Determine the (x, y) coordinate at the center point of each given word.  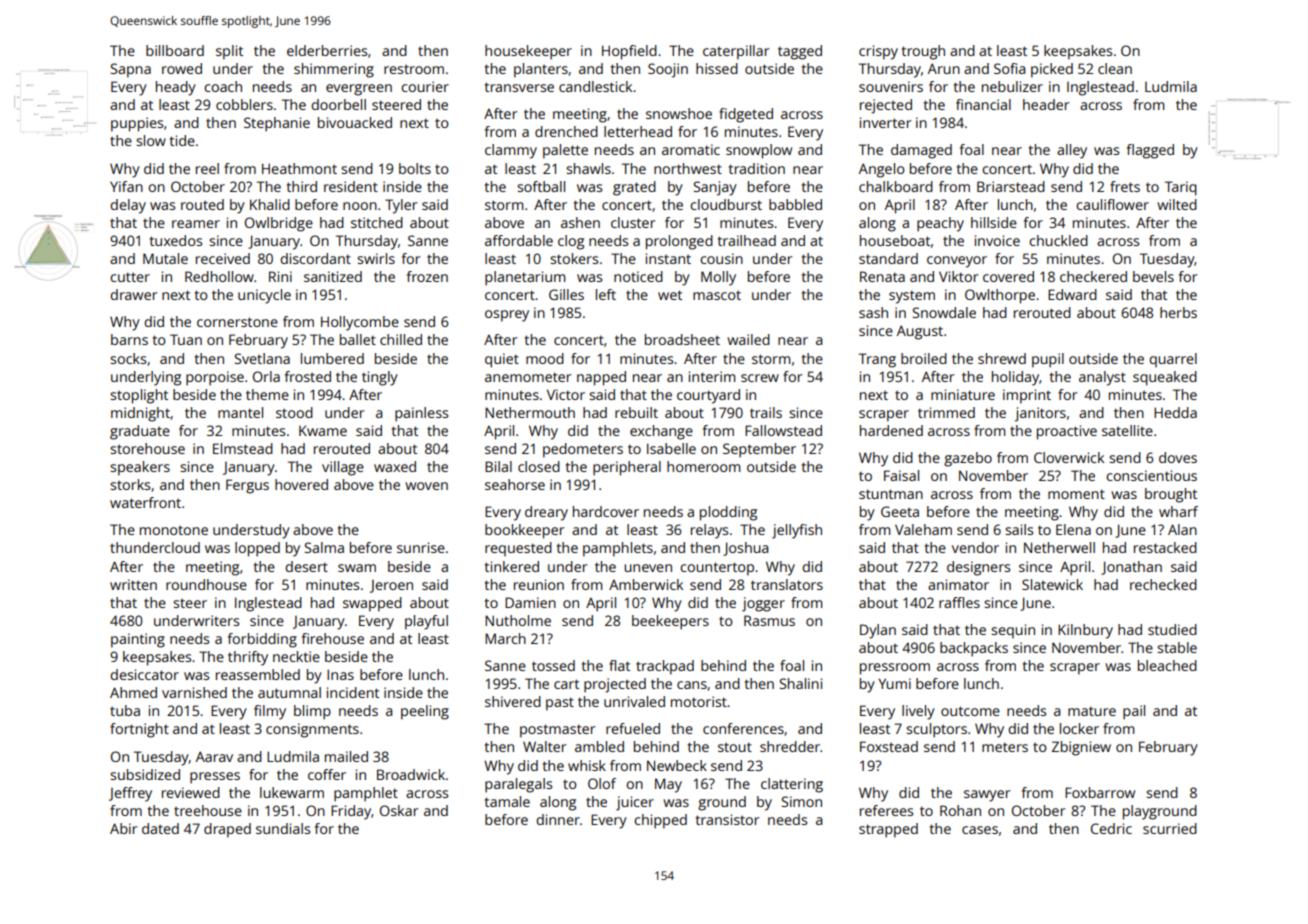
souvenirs (891, 86)
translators (787, 584)
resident (351, 186)
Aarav (214, 756)
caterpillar (736, 52)
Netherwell (1059, 547)
